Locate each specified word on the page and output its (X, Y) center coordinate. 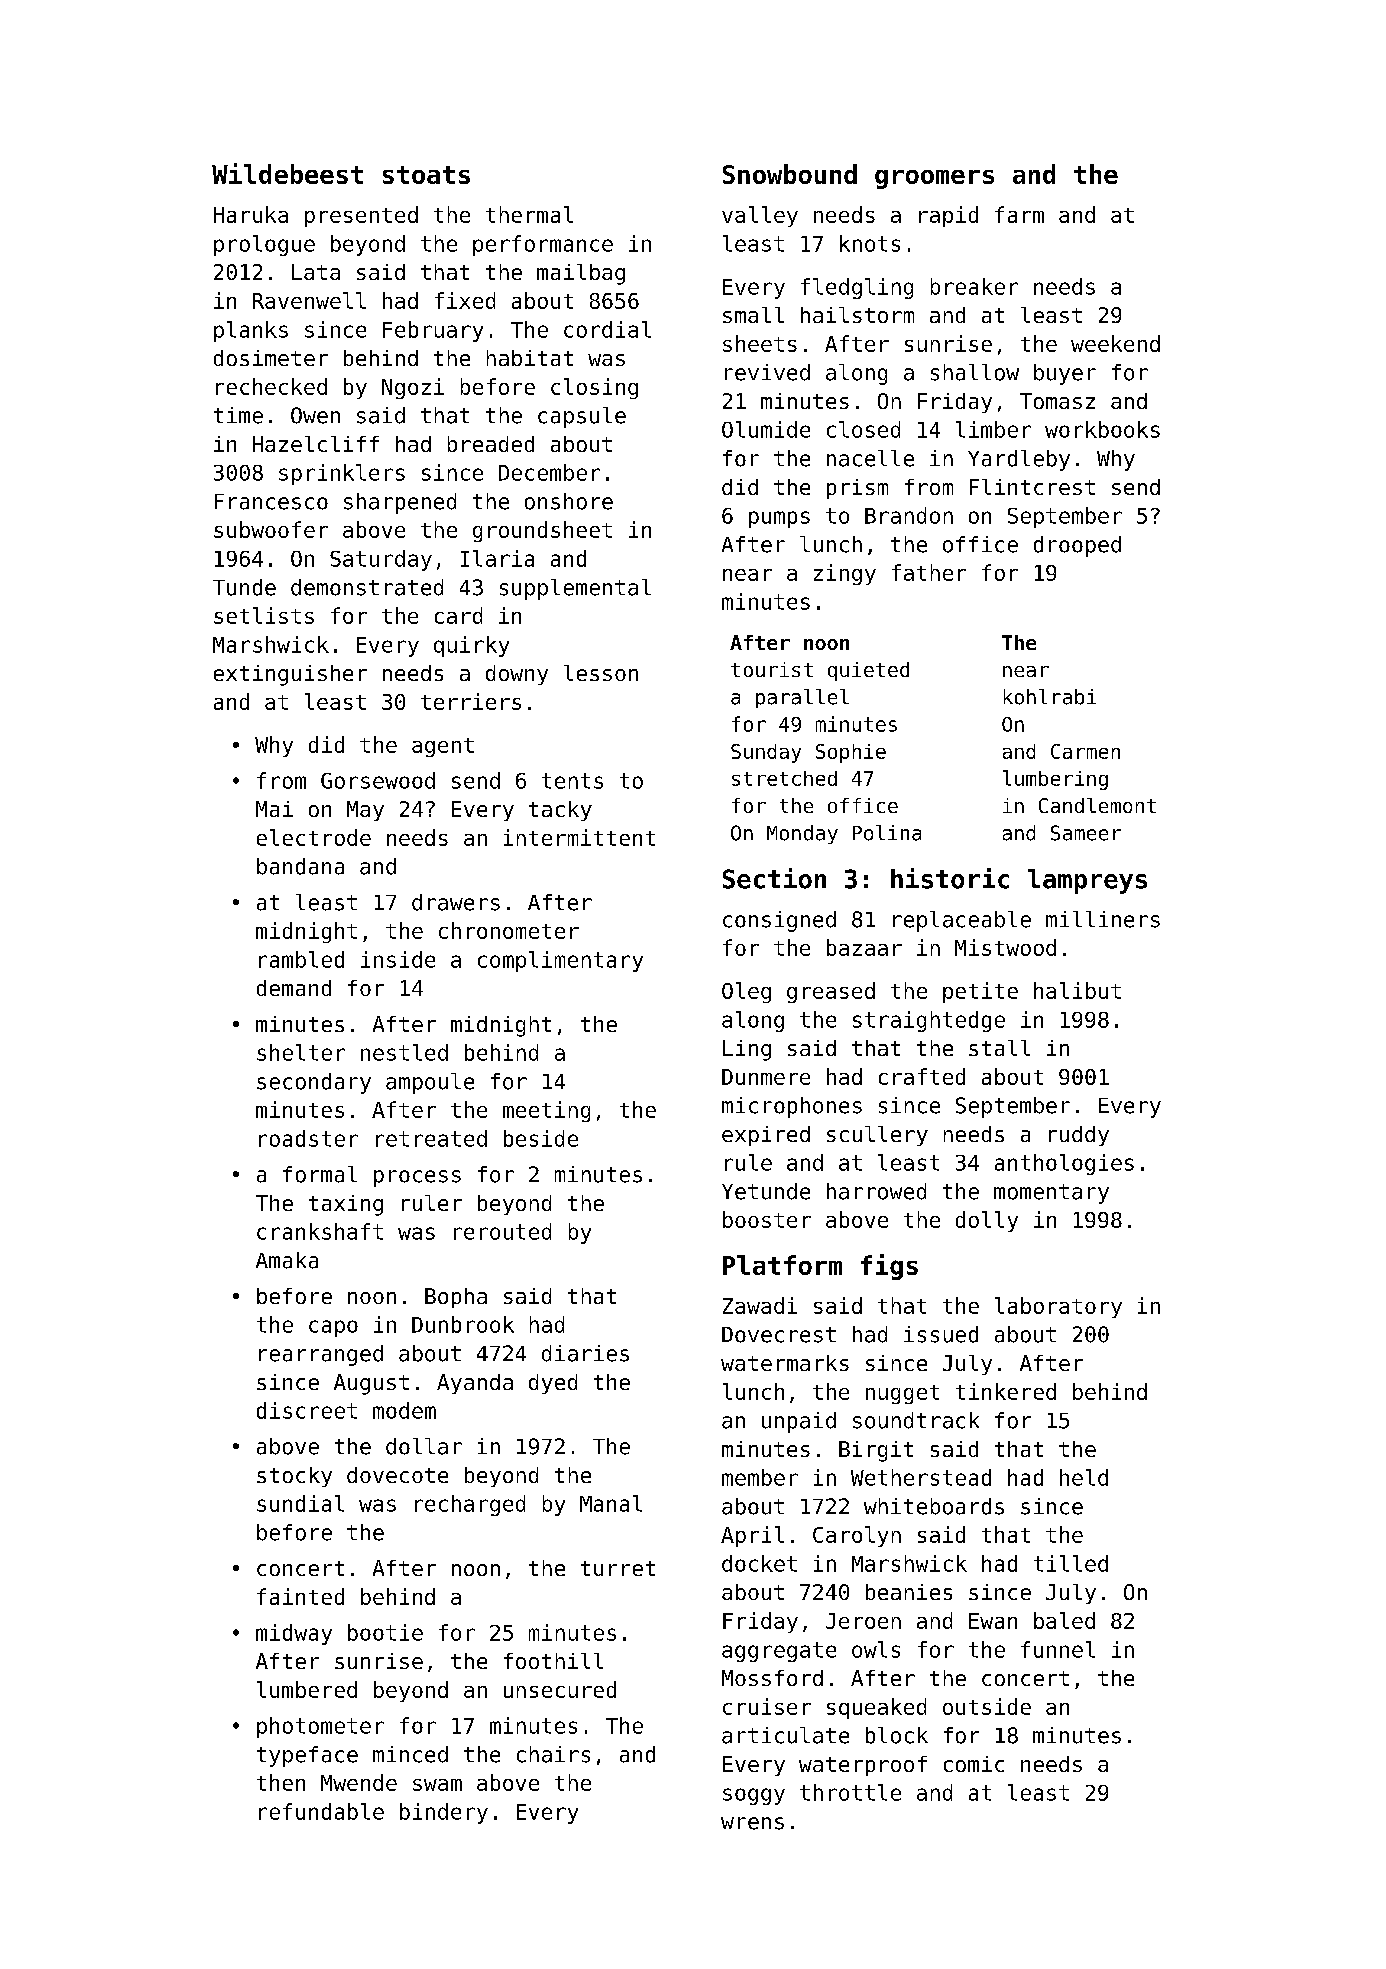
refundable (321, 1811)
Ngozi (413, 388)
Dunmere (766, 1077)
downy (517, 675)
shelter (301, 1052)
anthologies (1064, 1164)
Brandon (909, 515)
